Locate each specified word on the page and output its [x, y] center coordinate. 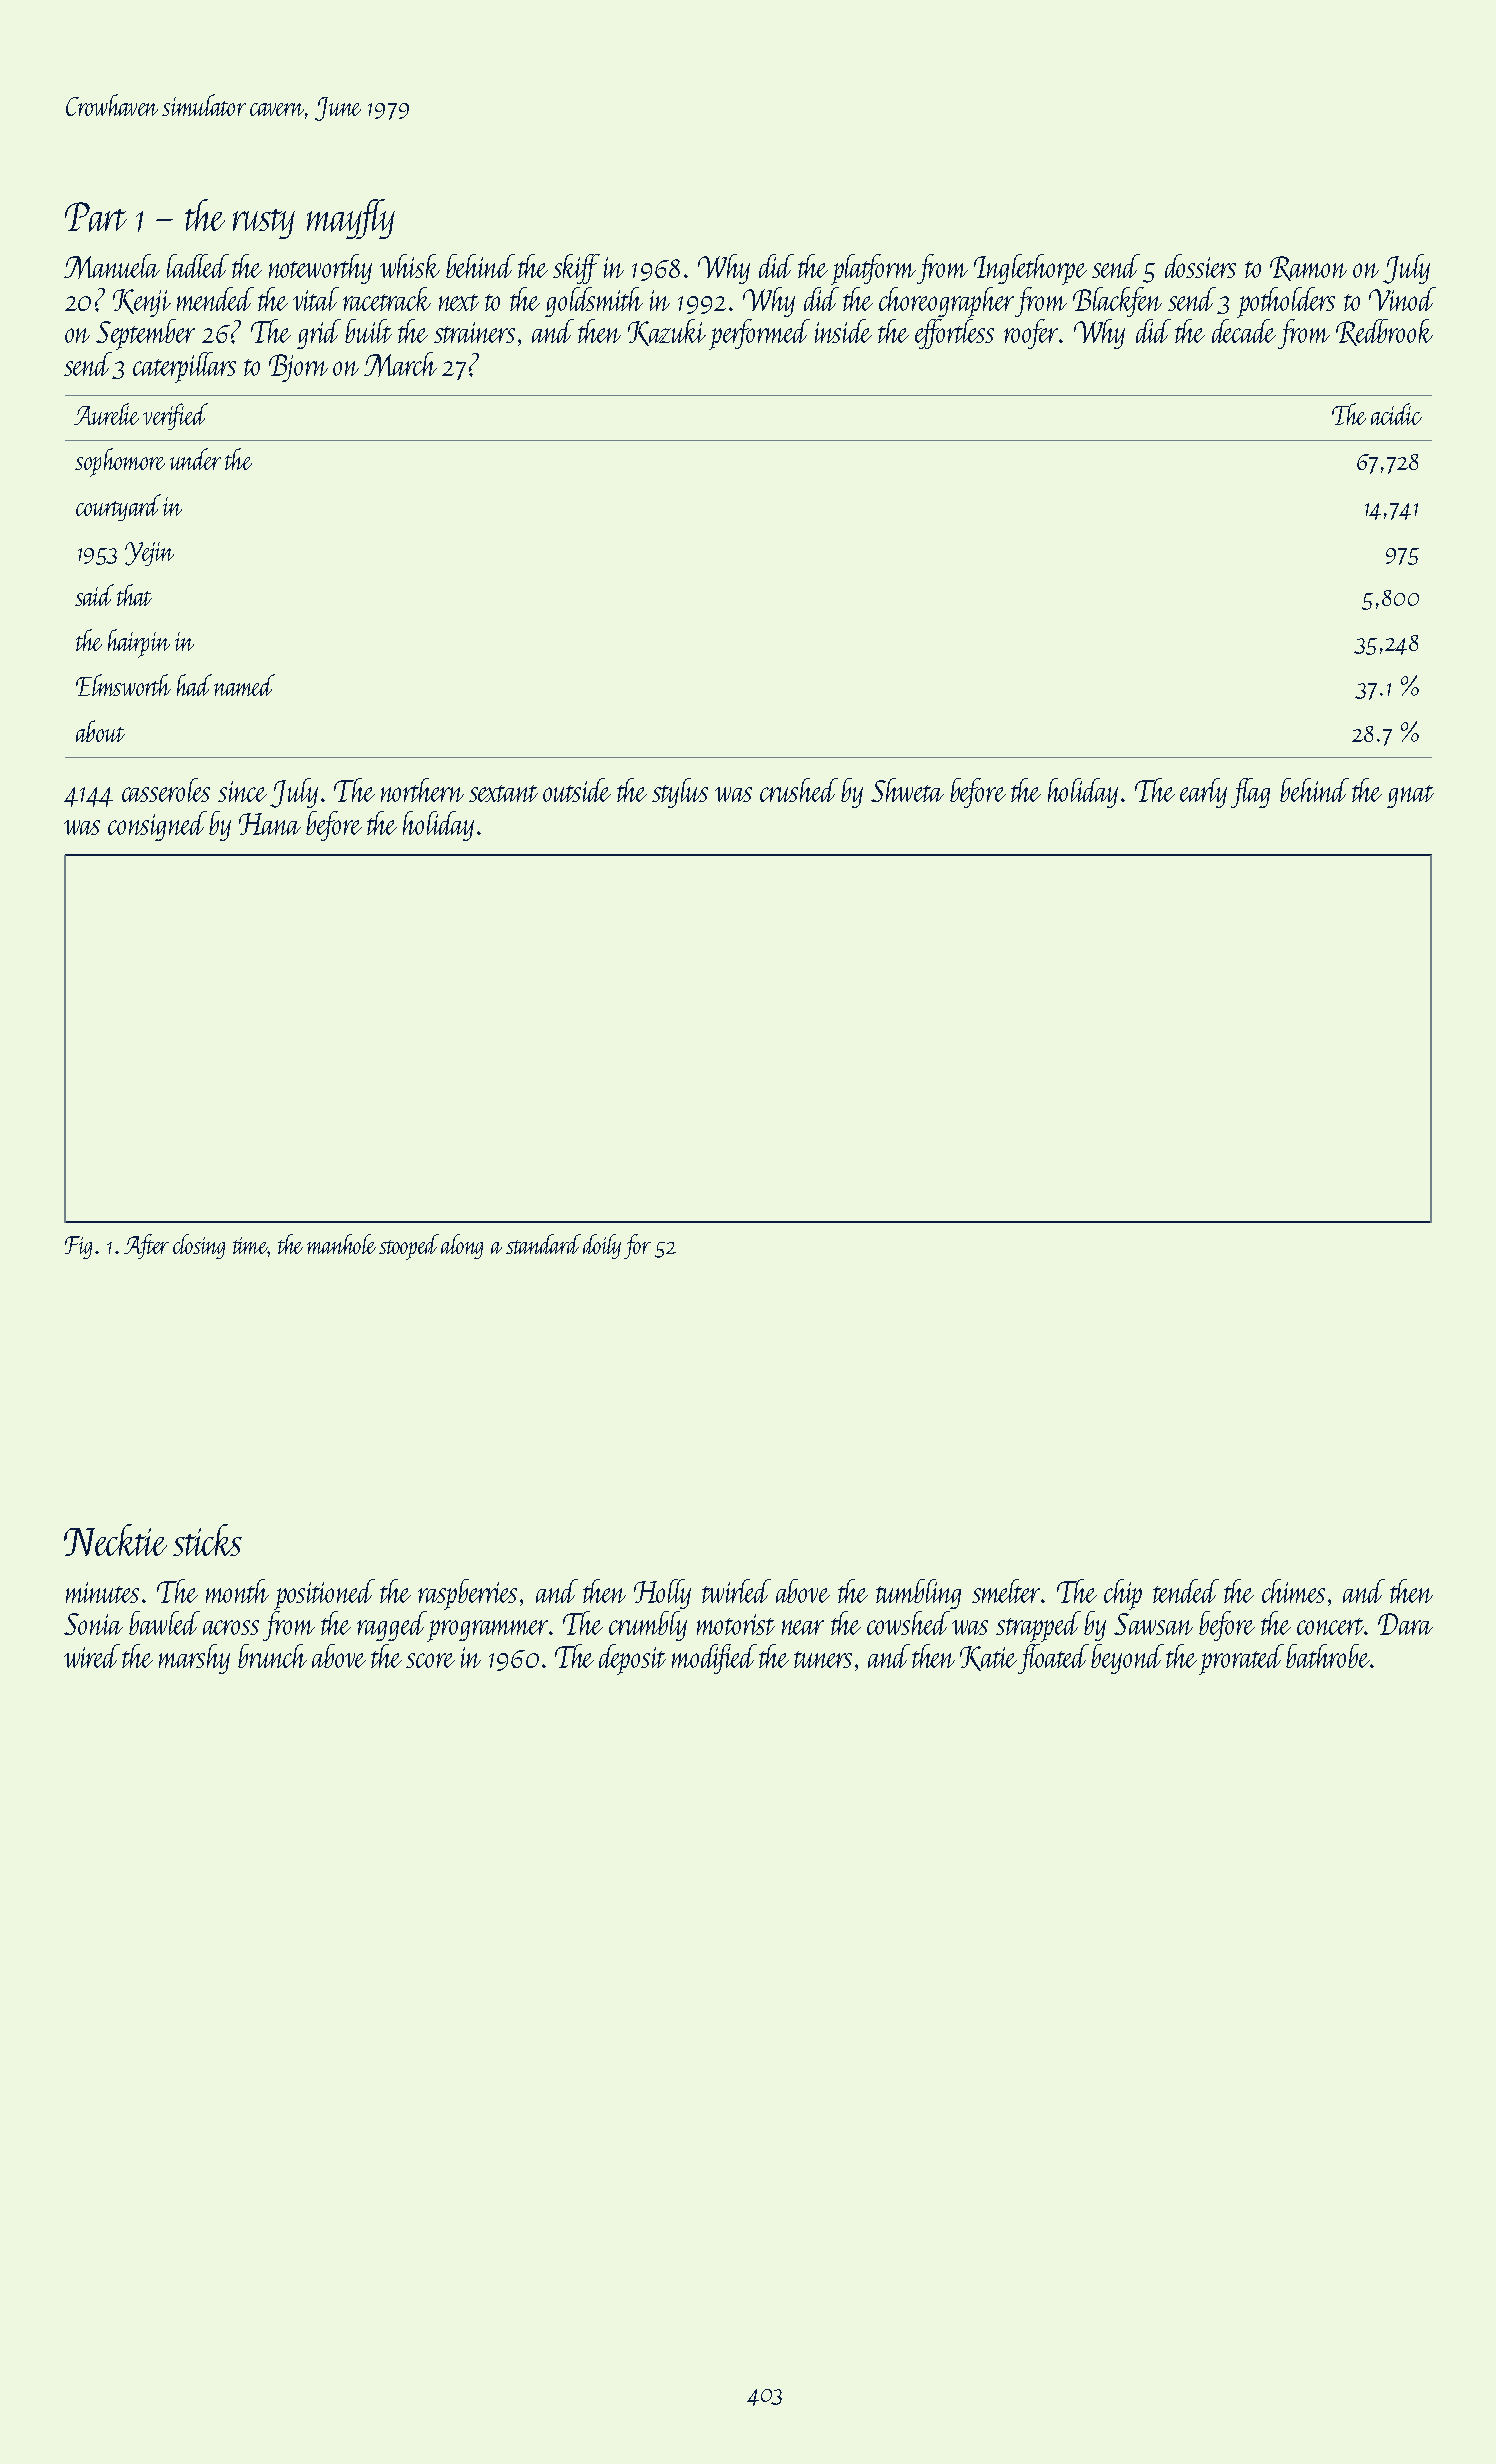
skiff [576, 269]
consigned [157, 826]
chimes [1293, 1591]
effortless [954, 334]
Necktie [115, 1540]
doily [602, 1246]
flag [1250, 793]
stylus [680, 793]
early [1203, 793]
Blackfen [1117, 302]
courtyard [118, 507]
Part [96, 217]
